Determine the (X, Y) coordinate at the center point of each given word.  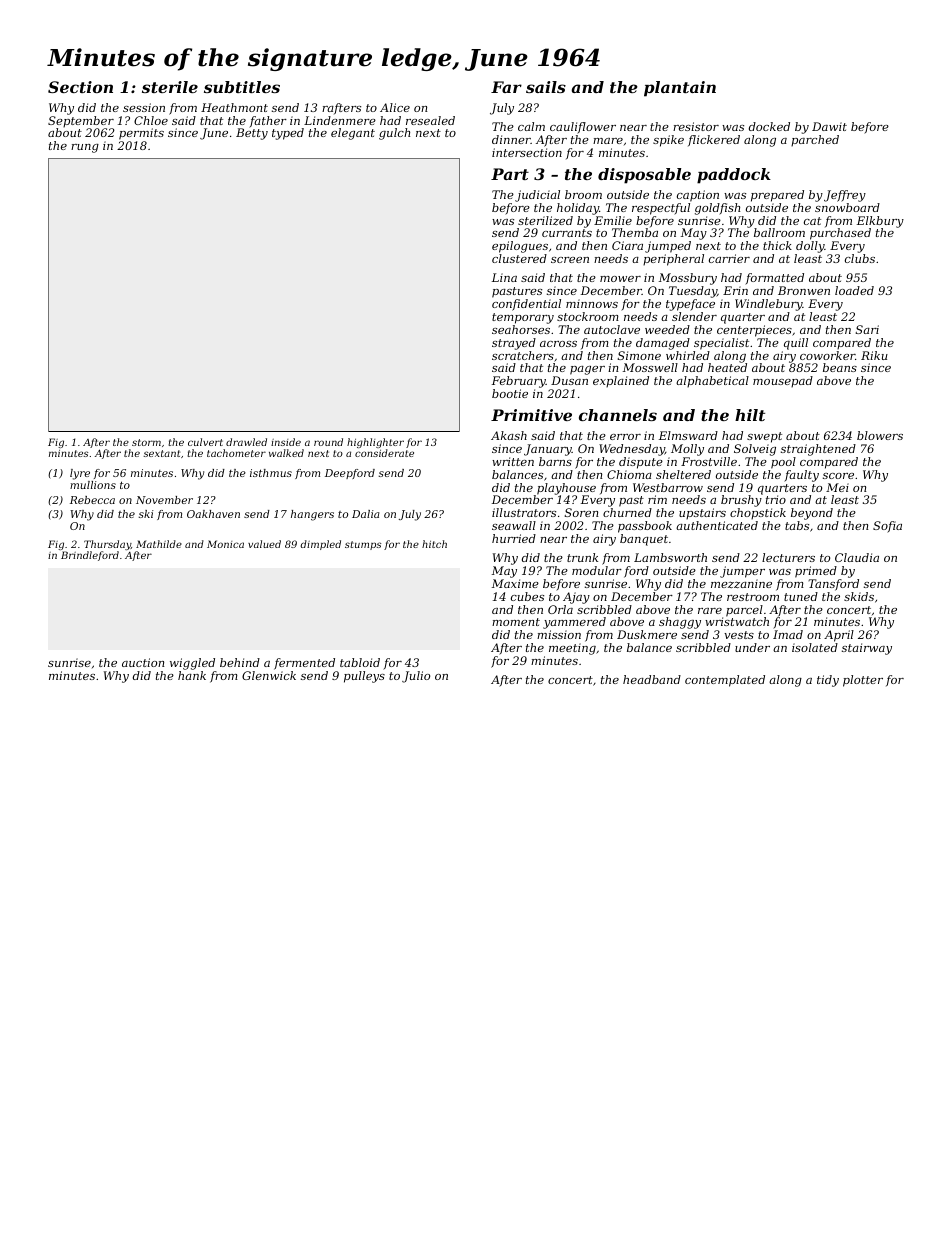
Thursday (107, 545)
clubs (860, 258)
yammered (574, 623)
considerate (384, 453)
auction (143, 662)
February (519, 382)
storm (146, 442)
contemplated (725, 681)
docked (769, 126)
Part (510, 174)
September (81, 122)
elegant (353, 134)
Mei (837, 487)
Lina (504, 277)
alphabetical (712, 382)
